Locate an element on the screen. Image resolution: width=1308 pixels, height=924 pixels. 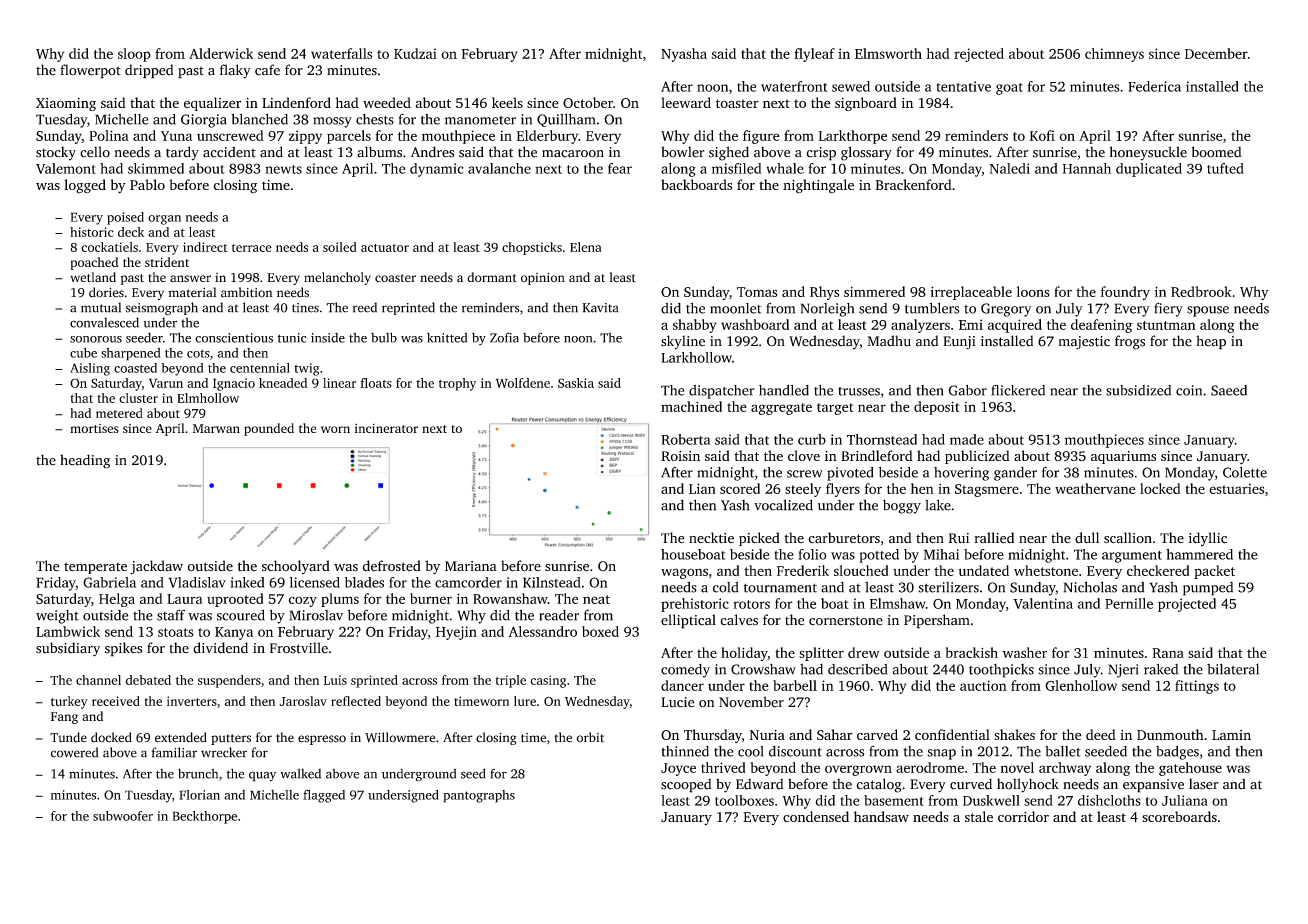
majestic is located at coordinates (1084, 343).
